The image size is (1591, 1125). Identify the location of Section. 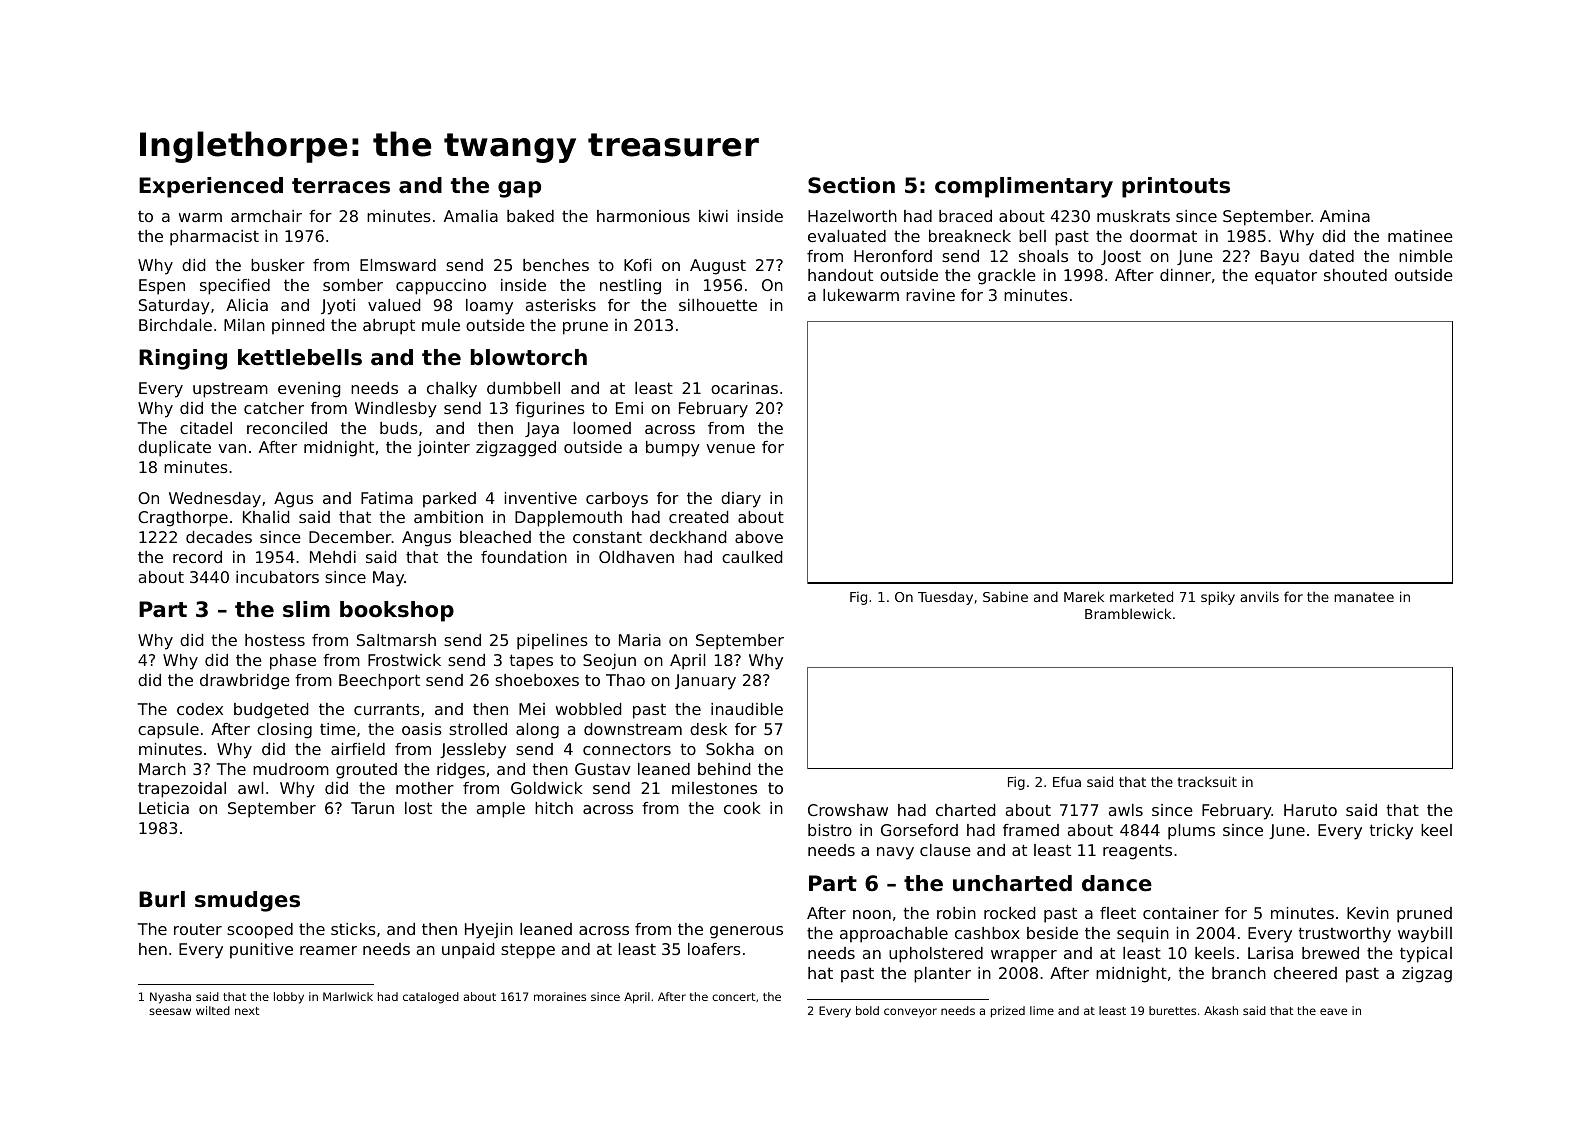
(851, 185).
